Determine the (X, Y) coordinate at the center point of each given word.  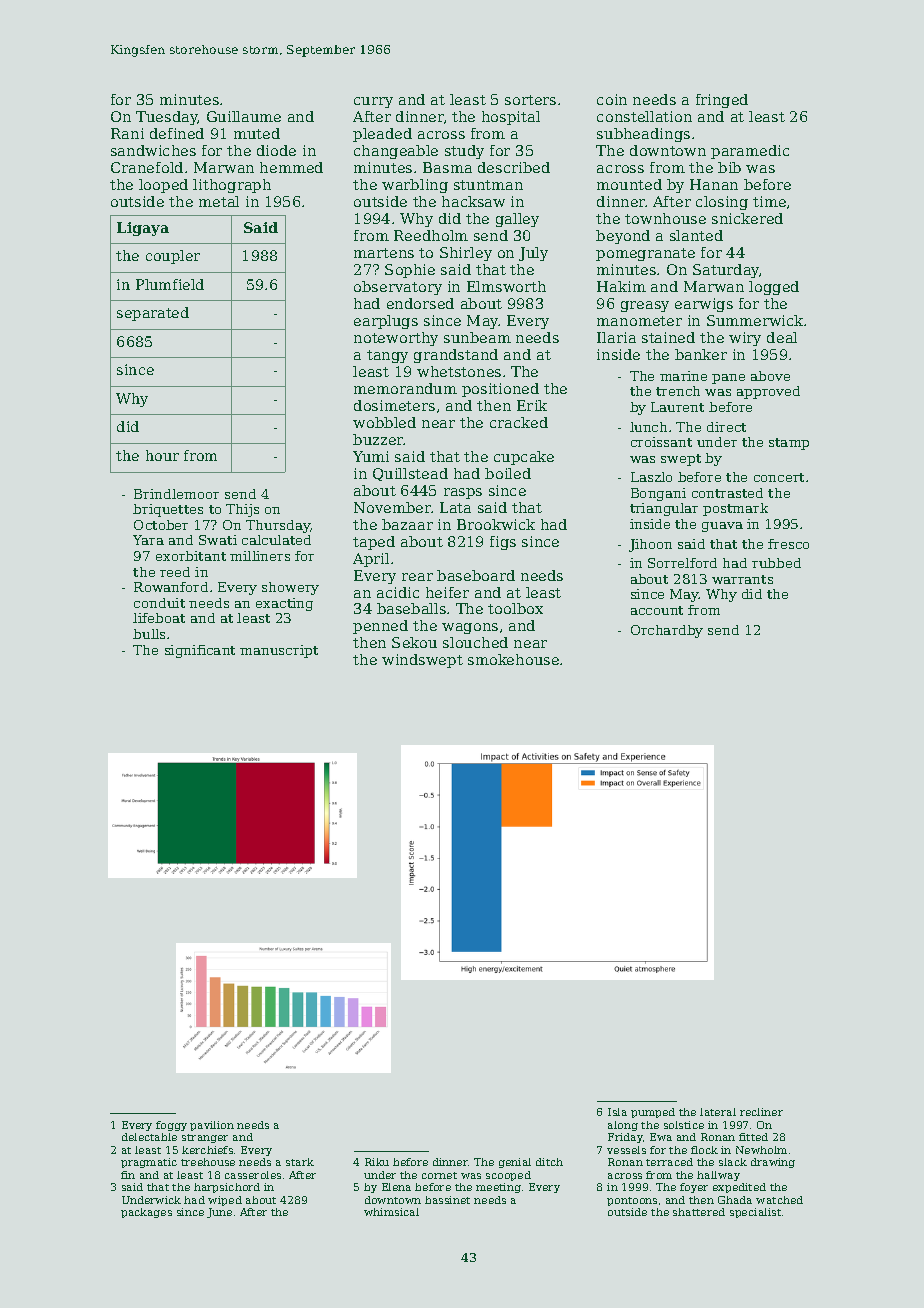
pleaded (382, 135)
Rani (127, 133)
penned (380, 627)
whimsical (391, 1212)
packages (146, 1213)
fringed (722, 101)
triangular (664, 509)
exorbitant (191, 556)
